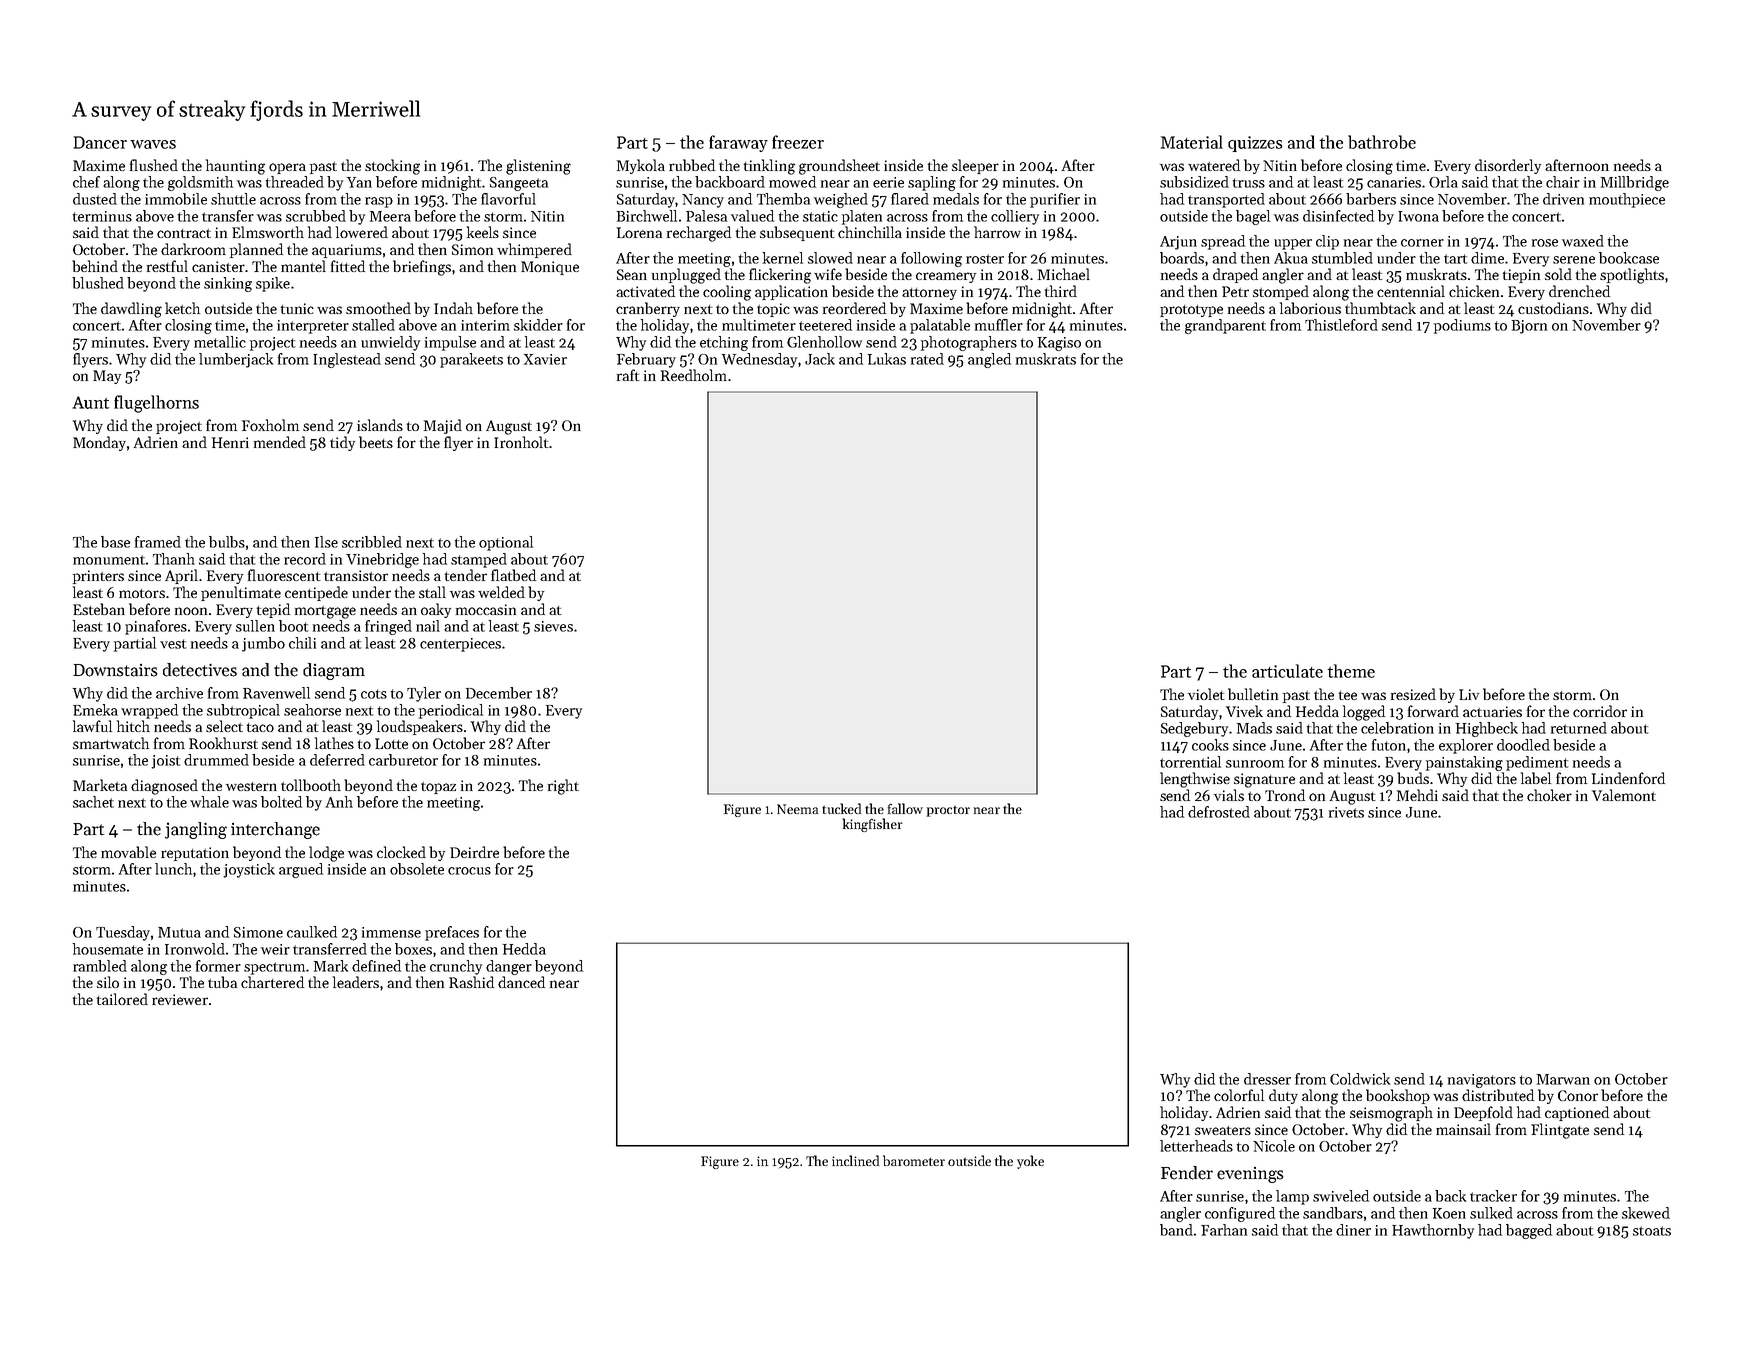 This screenshot has width=1745, height=1349. I want to click on tailored, so click(122, 999).
